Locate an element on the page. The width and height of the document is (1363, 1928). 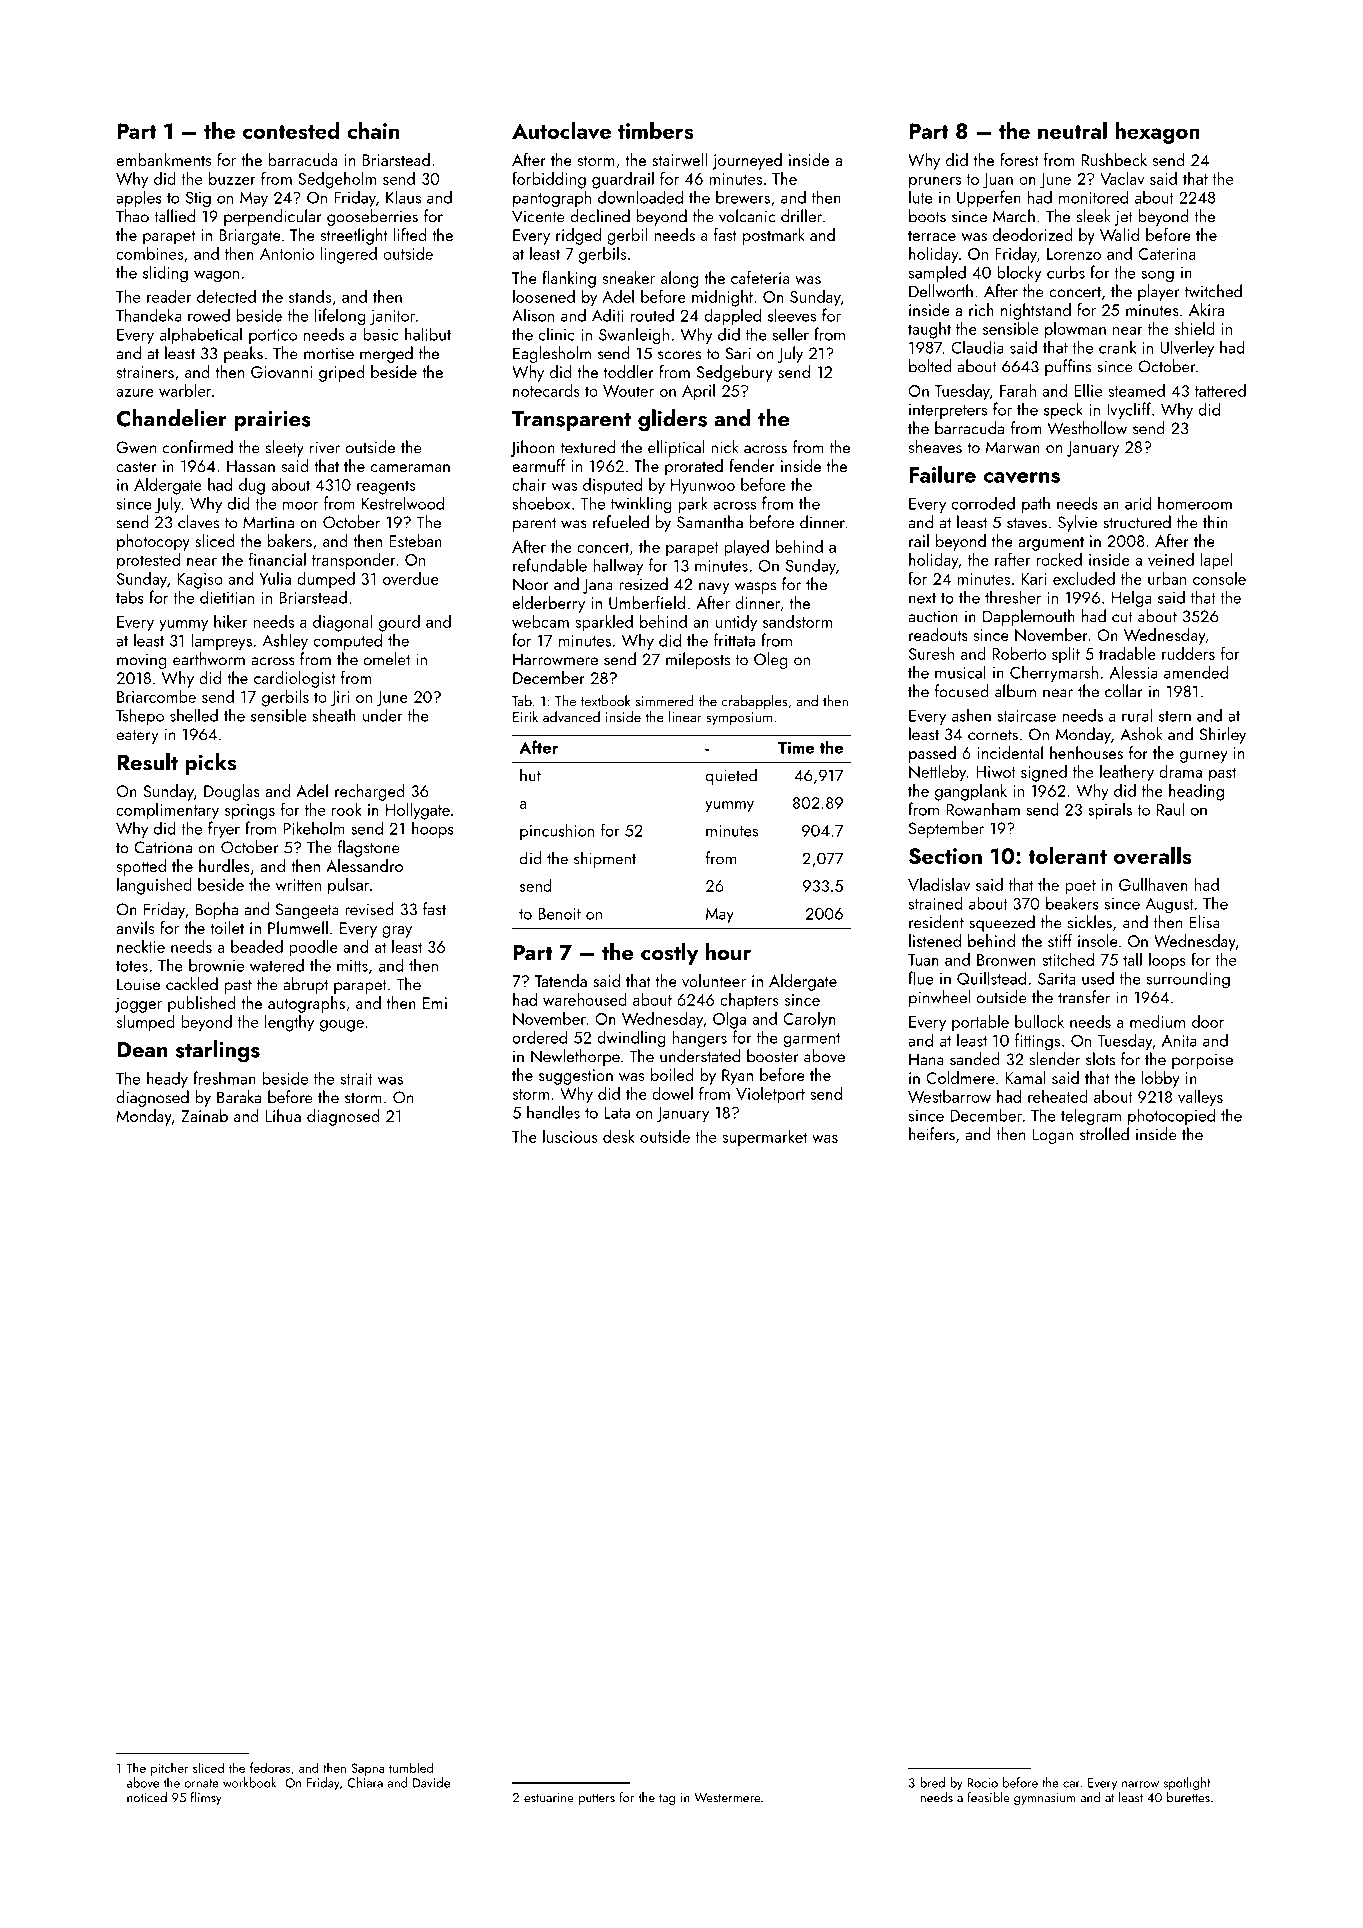
Antonio is located at coordinates (287, 254).
